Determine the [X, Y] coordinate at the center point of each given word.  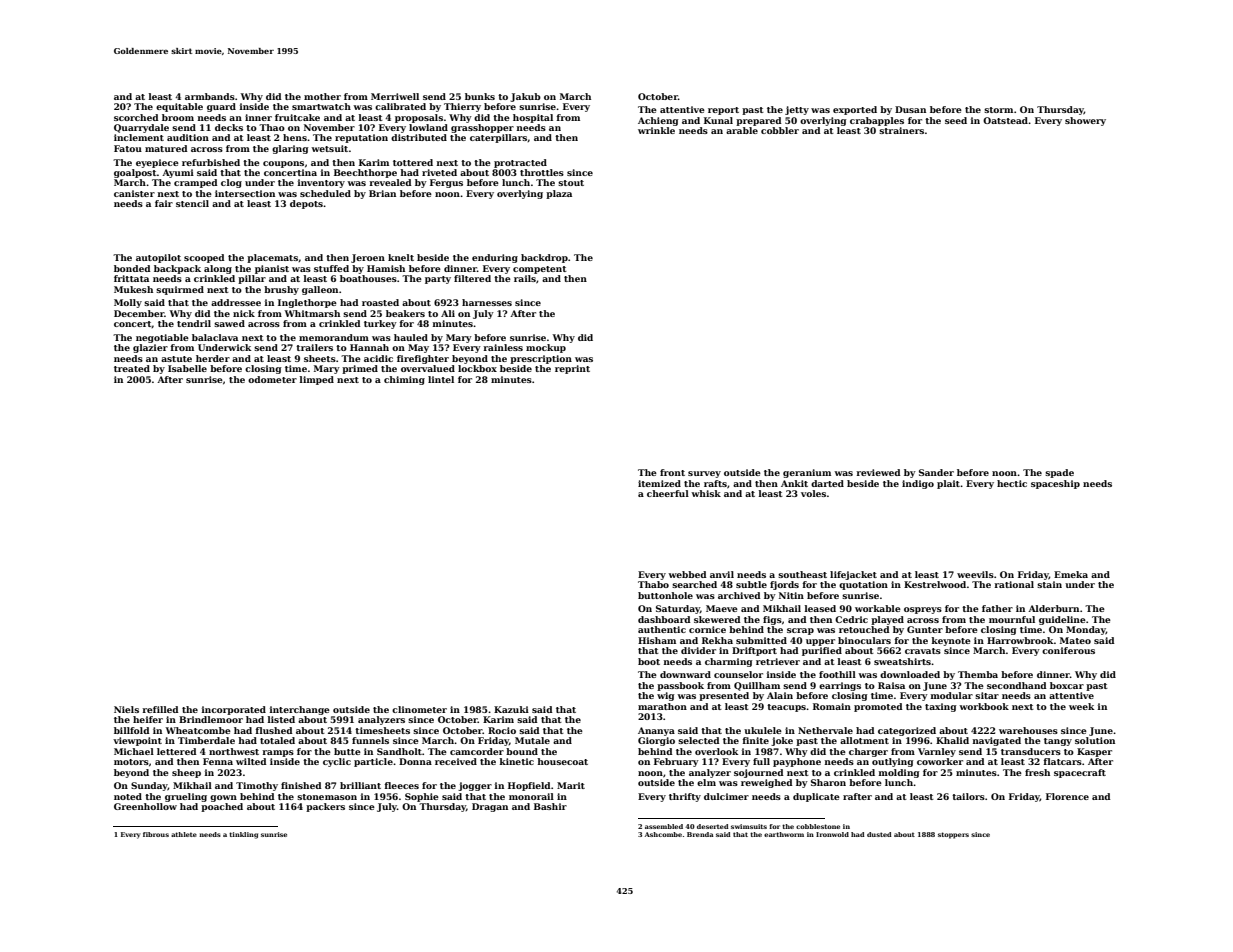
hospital [533, 118]
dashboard [664, 619]
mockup [546, 348]
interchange [300, 710]
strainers [901, 130]
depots [306, 204]
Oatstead [1005, 120]
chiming [404, 380]
